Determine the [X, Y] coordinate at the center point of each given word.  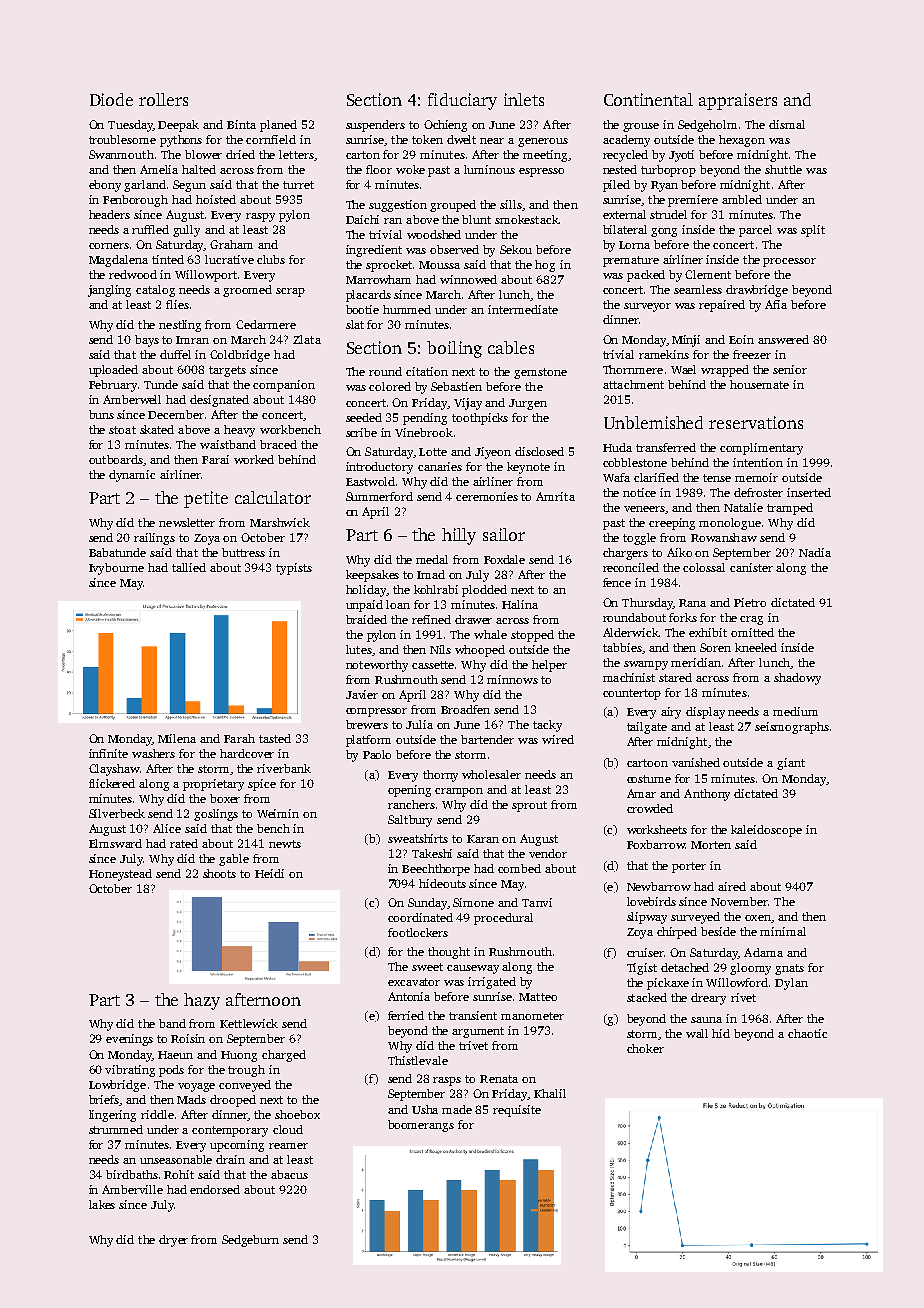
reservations [756, 422]
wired [558, 739]
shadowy [797, 679]
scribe [361, 432]
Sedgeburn [250, 1241]
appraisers [738, 101]
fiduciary [462, 101]
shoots [219, 873]
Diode [111, 99]
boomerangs [421, 1126]
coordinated [420, 917]
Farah [239, 738]
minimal [783, 931]
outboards [116, 459]
